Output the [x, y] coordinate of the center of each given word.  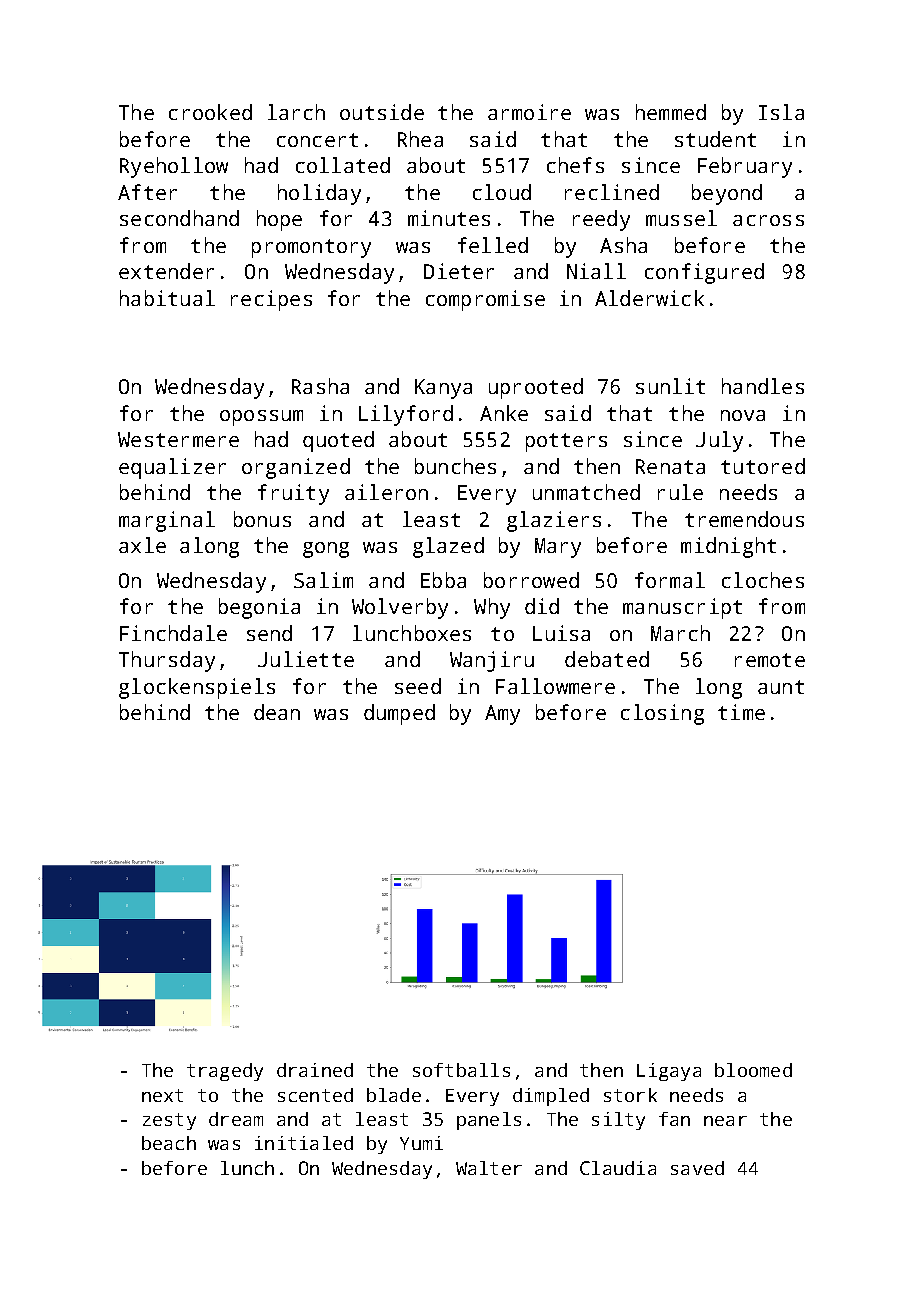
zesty [169, 1121]
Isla [781, 112]
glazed [448, 547]
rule [680, 492]
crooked [210, 112]
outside [382, 112]
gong [326, 550]
